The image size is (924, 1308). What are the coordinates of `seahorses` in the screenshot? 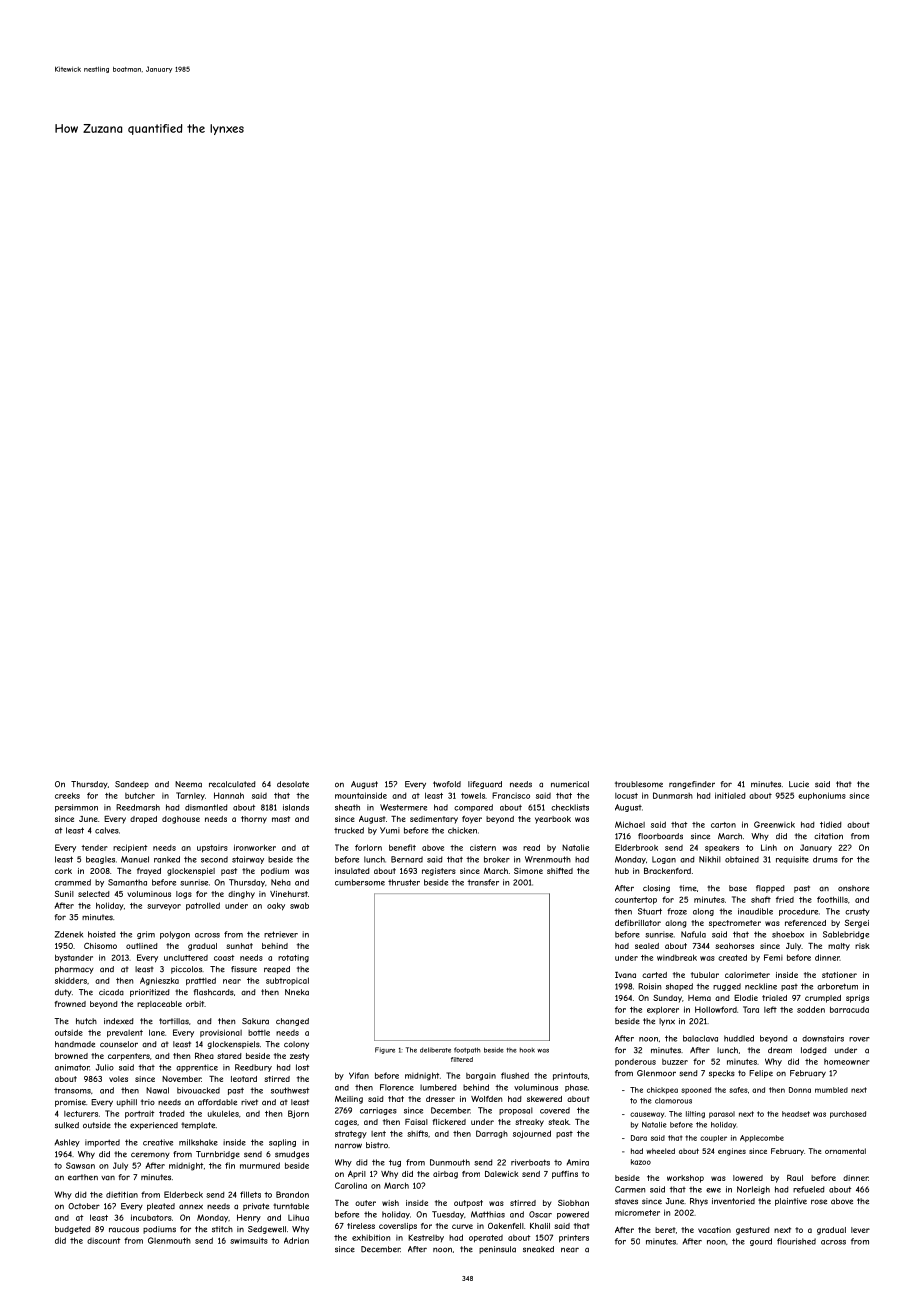 It's located at (734, 946).
